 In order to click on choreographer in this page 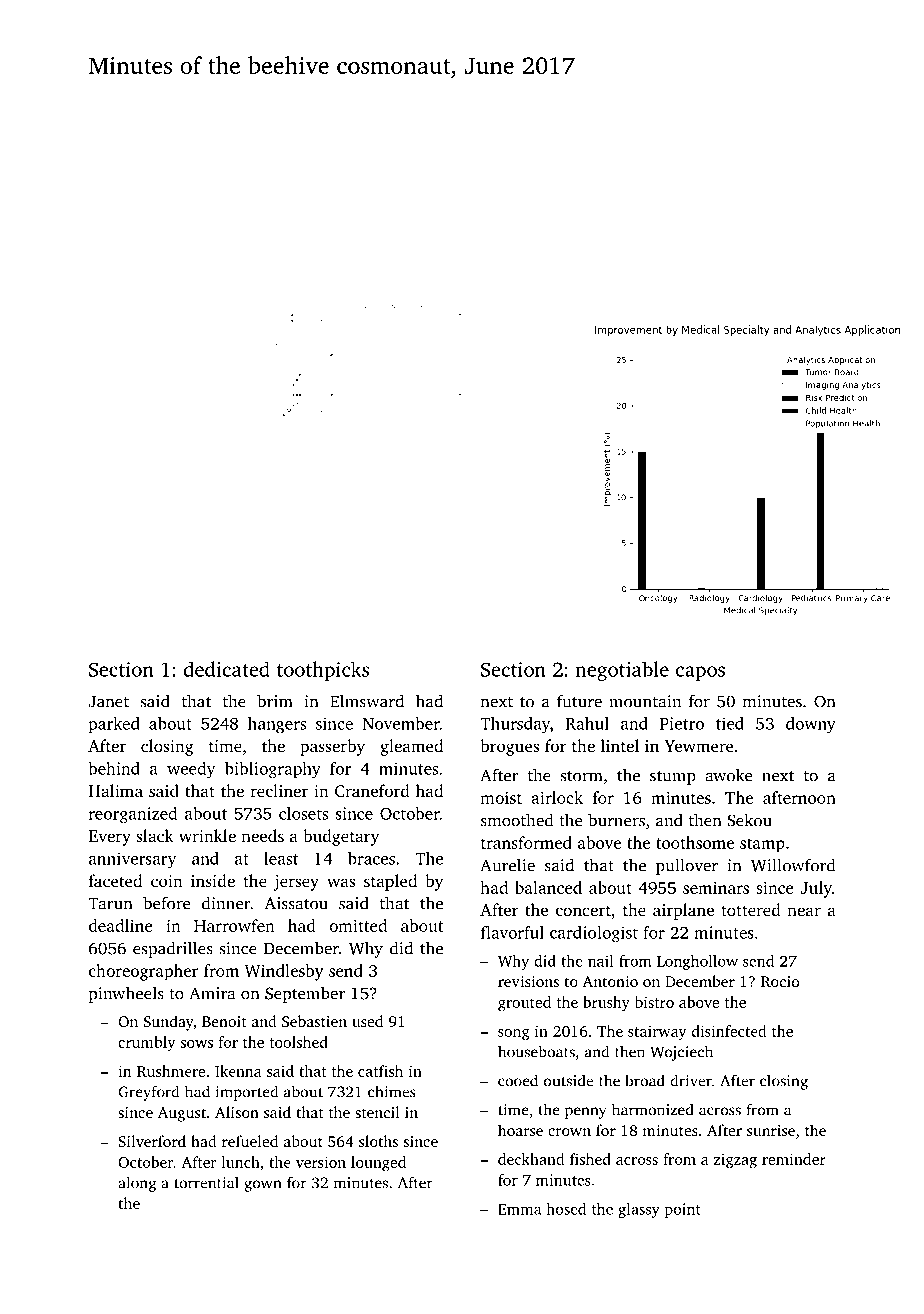, I will do `click(144, 972)`.
